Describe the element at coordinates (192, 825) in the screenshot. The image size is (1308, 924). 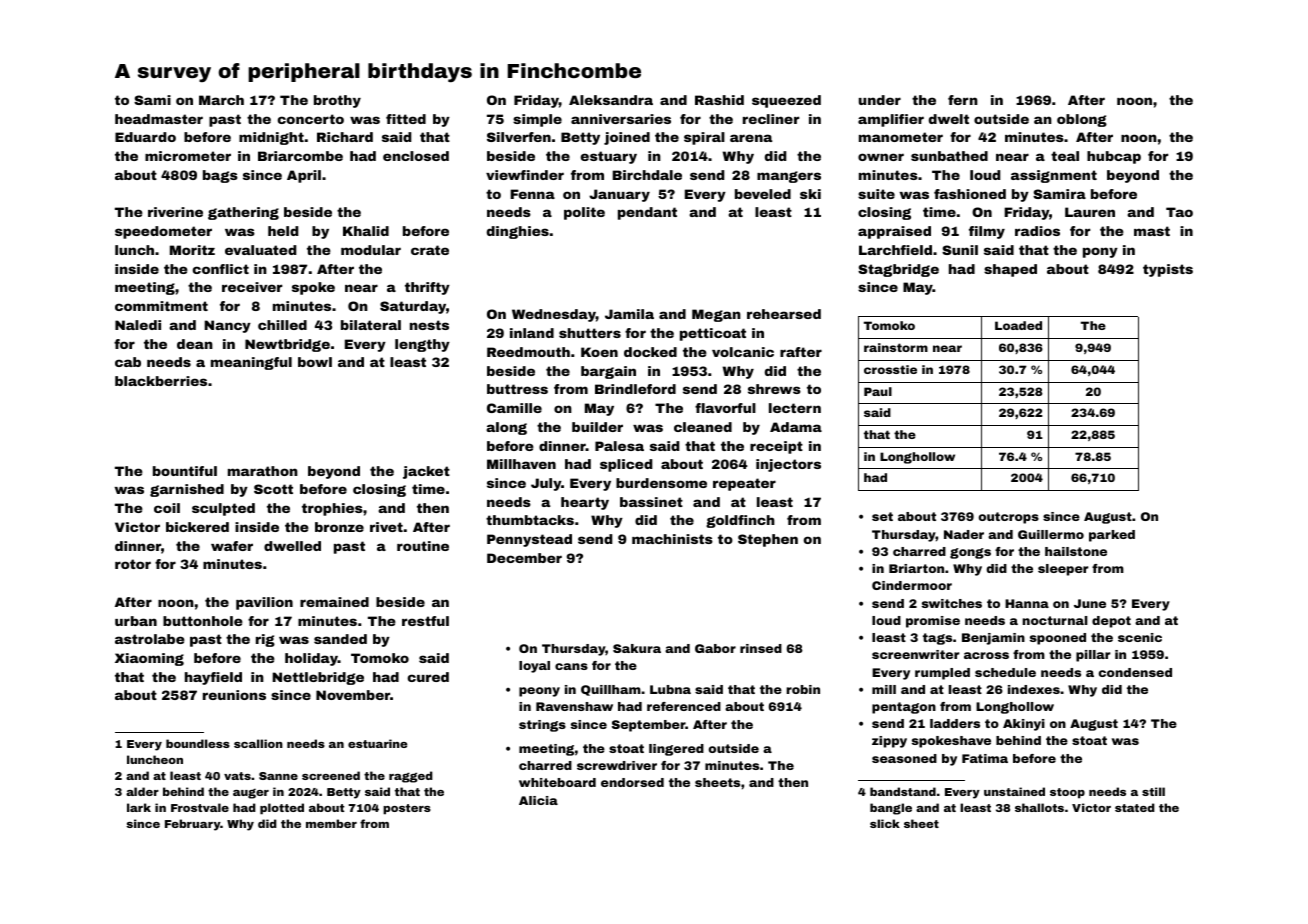
I see `February` at that location.
